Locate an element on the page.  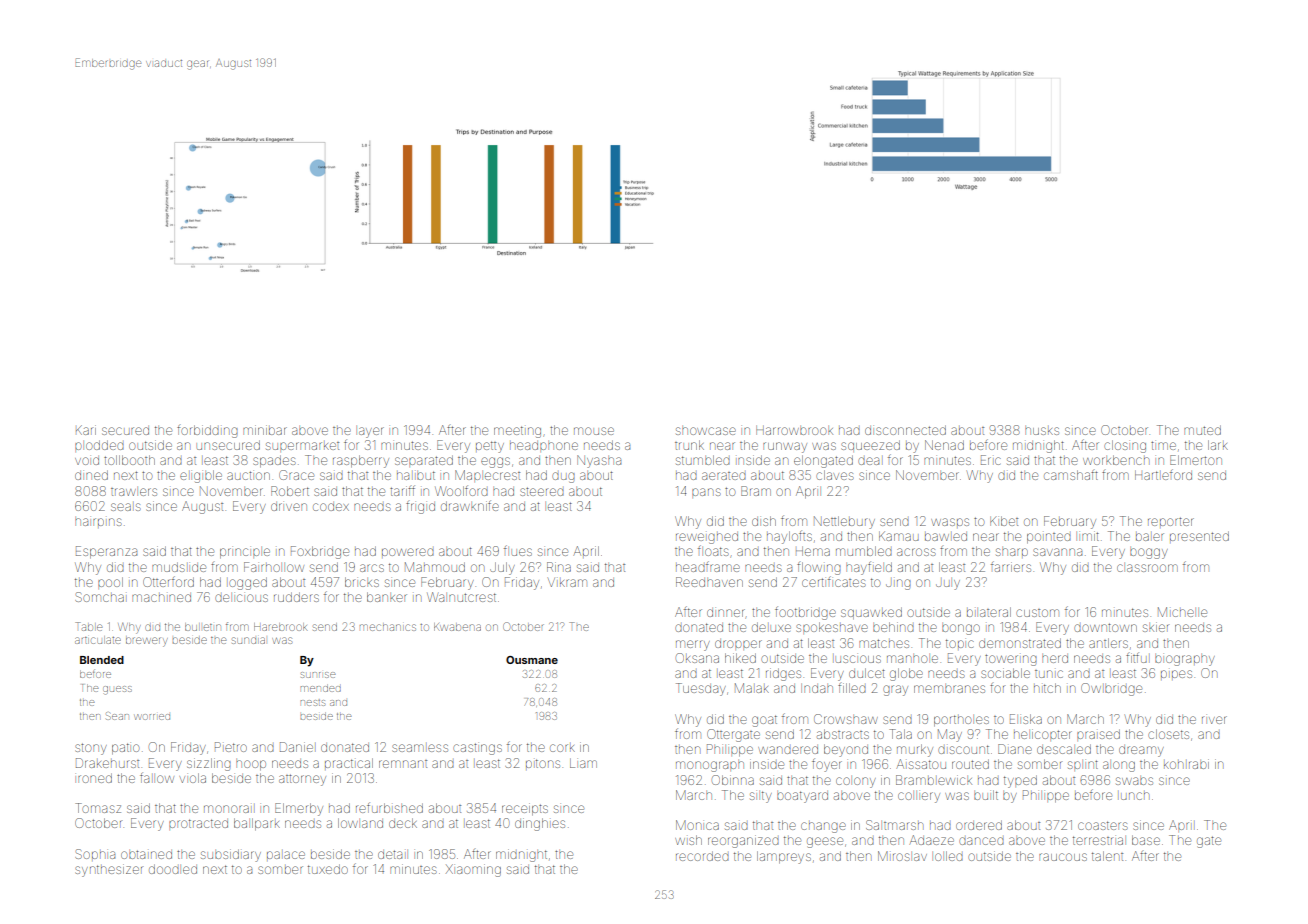
Xiaoming is located at coordinates (473, 870).
